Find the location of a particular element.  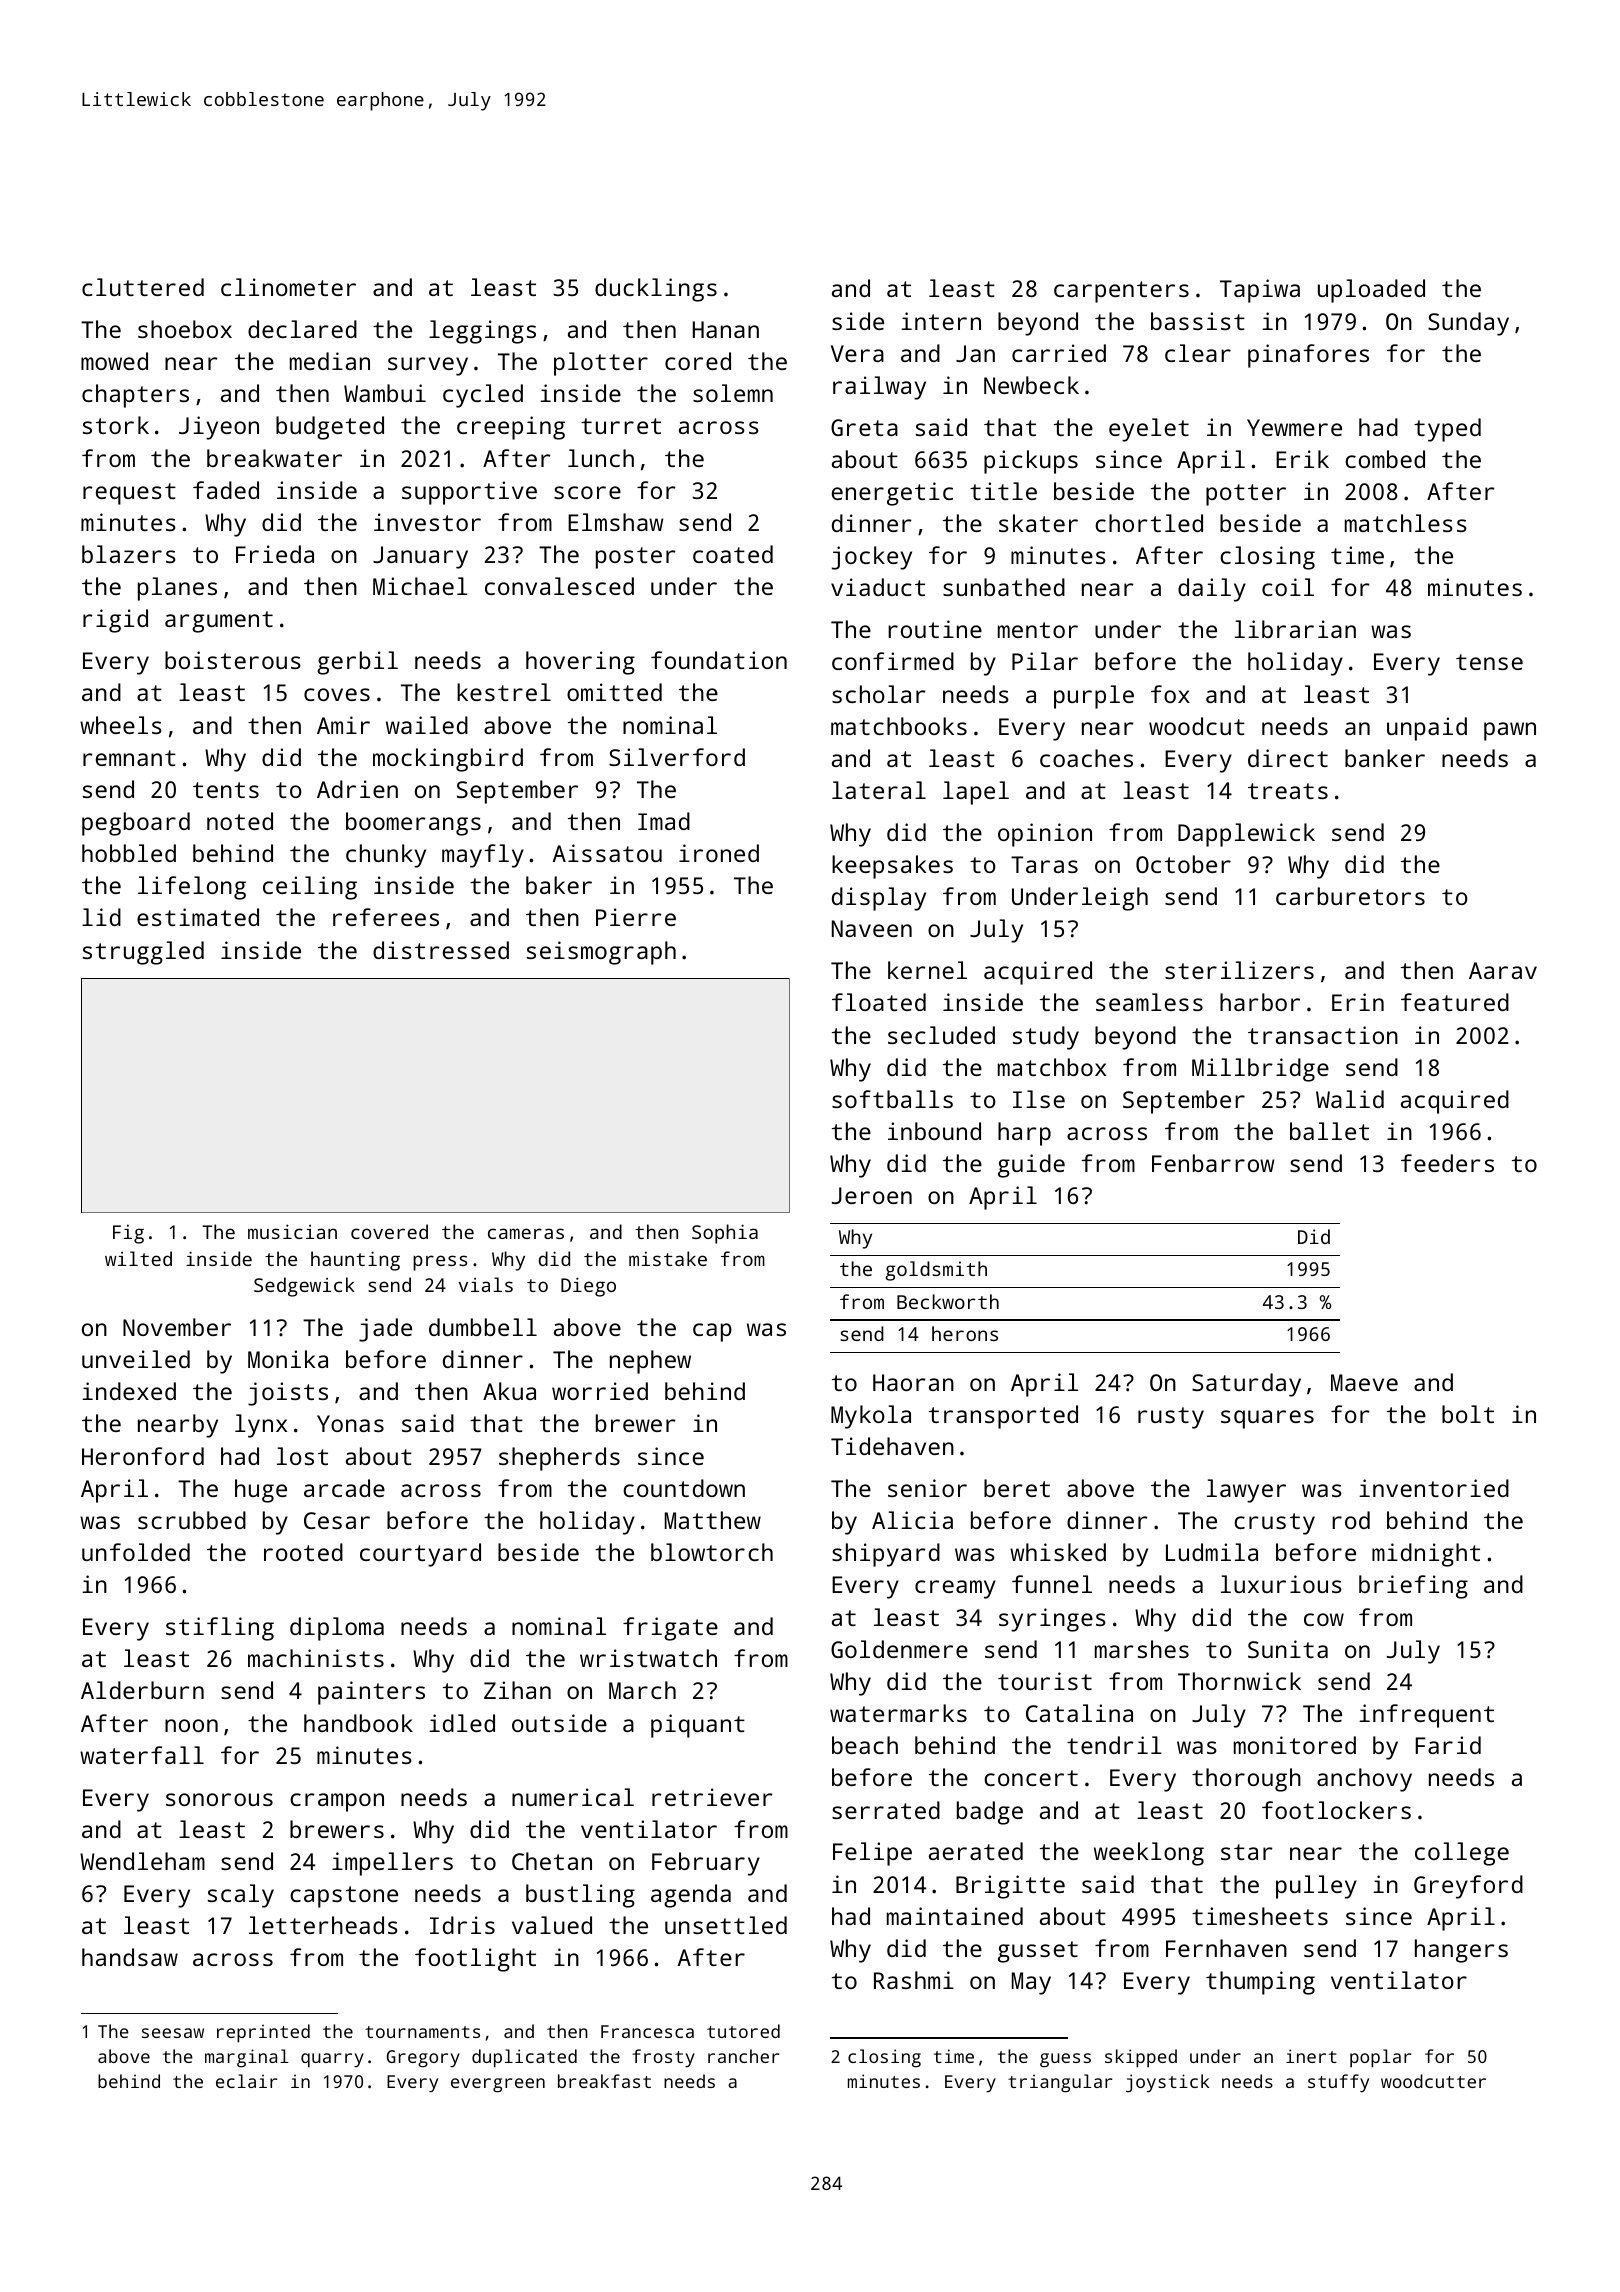

Sophia is located at coordinates (725, 1234).
